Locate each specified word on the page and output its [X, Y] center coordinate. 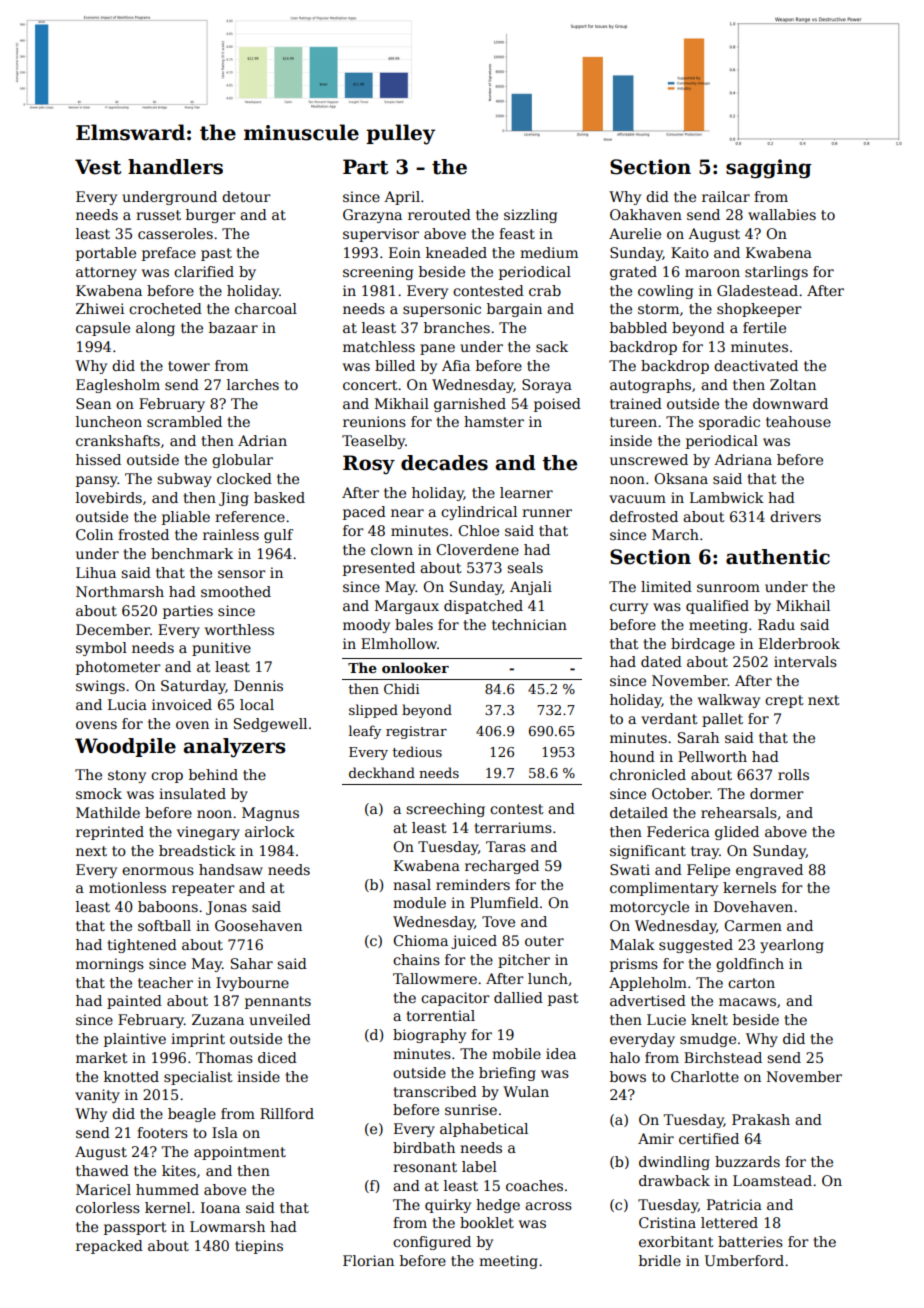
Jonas [226, 908]
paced [364, 513]
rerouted [439, 214]
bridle [660, 1260]
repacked [109, 1247]
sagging [769, 169]
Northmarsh [120, 591]
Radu [776, 624]
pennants [278, 1002]
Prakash [761, 1119]
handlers [175, 167]
